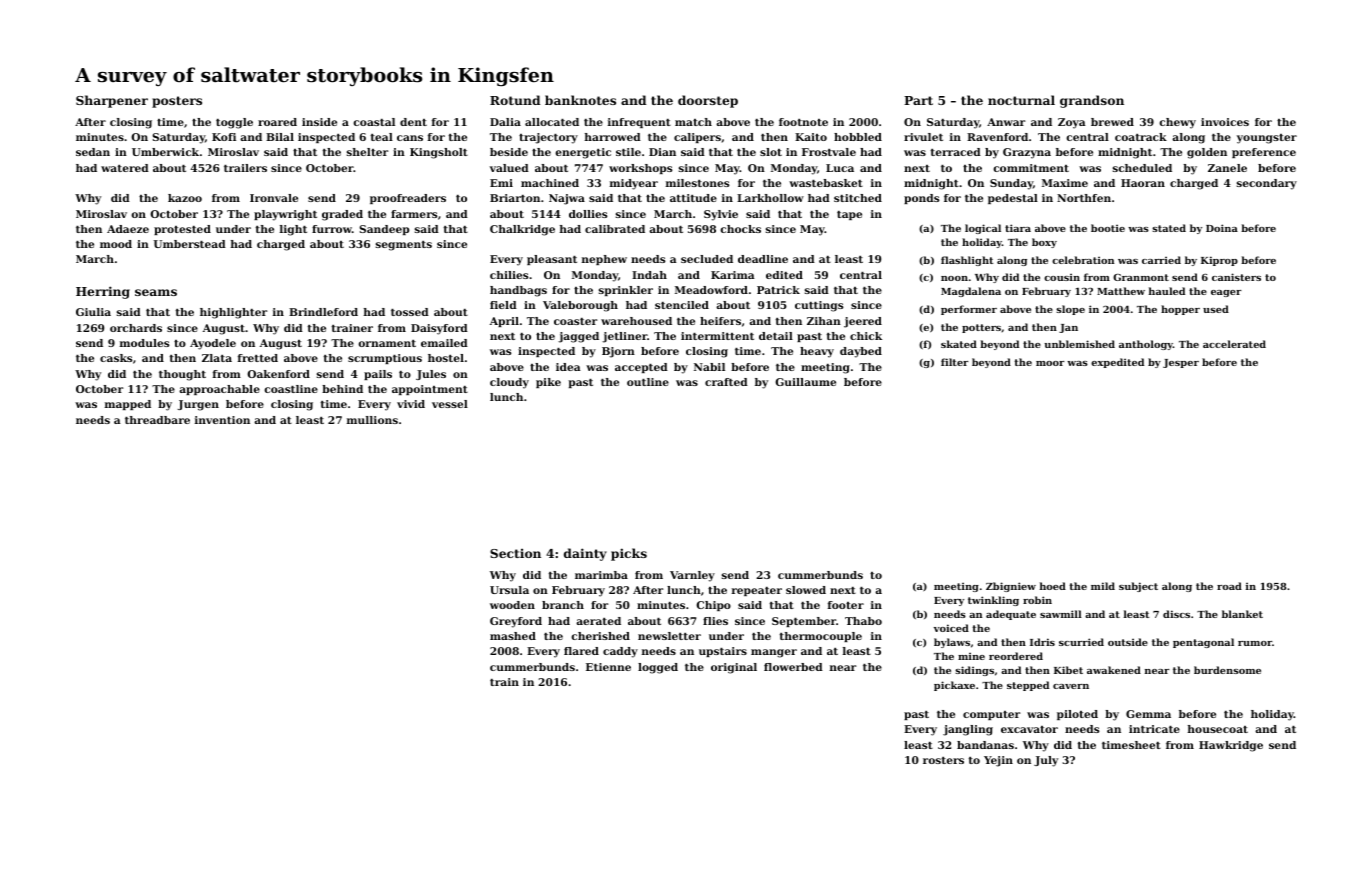  I want to click on Ursula, so click(509, 590).
